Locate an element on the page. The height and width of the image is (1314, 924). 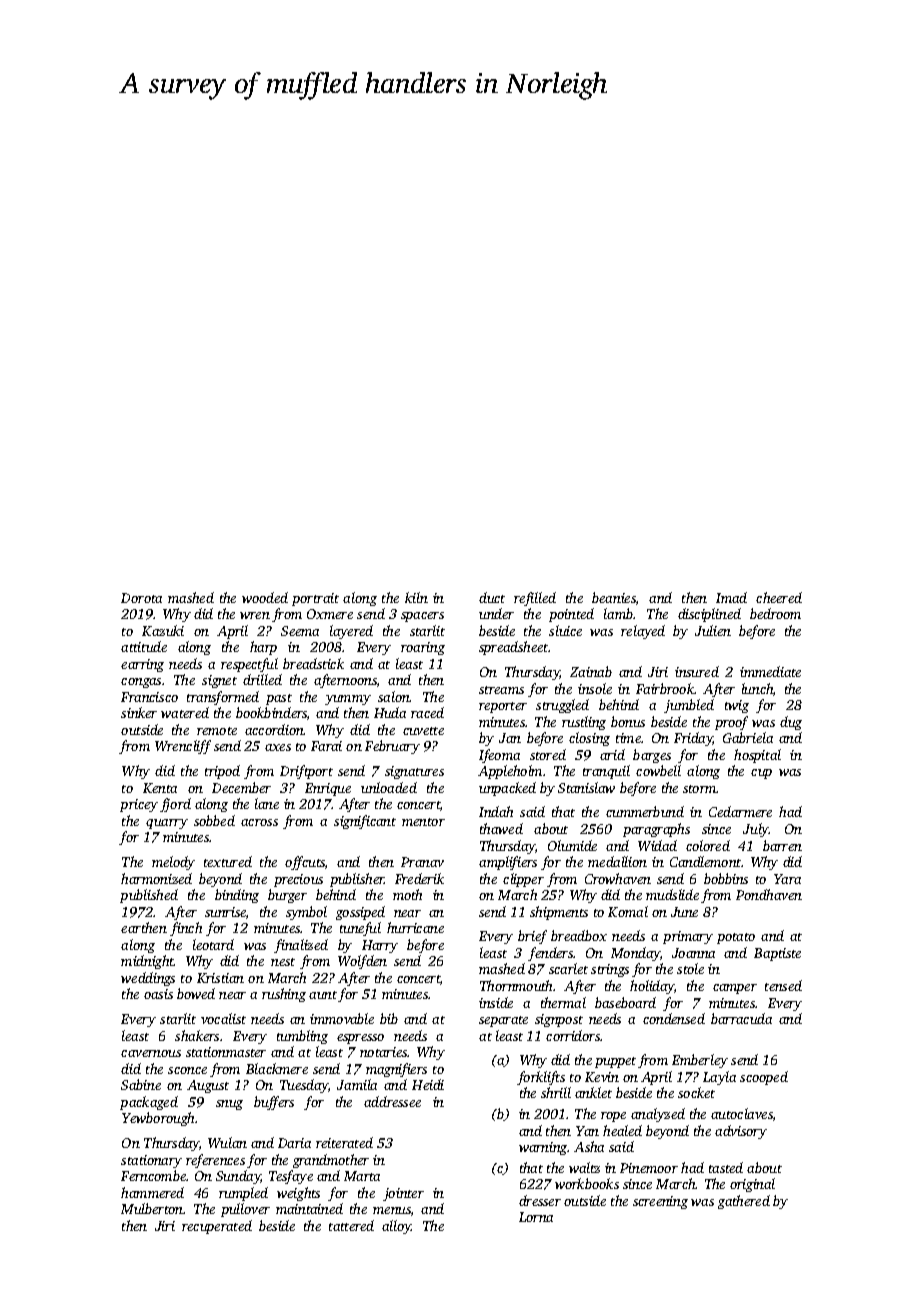
Lorna is located at coordinates (536, 1217).
